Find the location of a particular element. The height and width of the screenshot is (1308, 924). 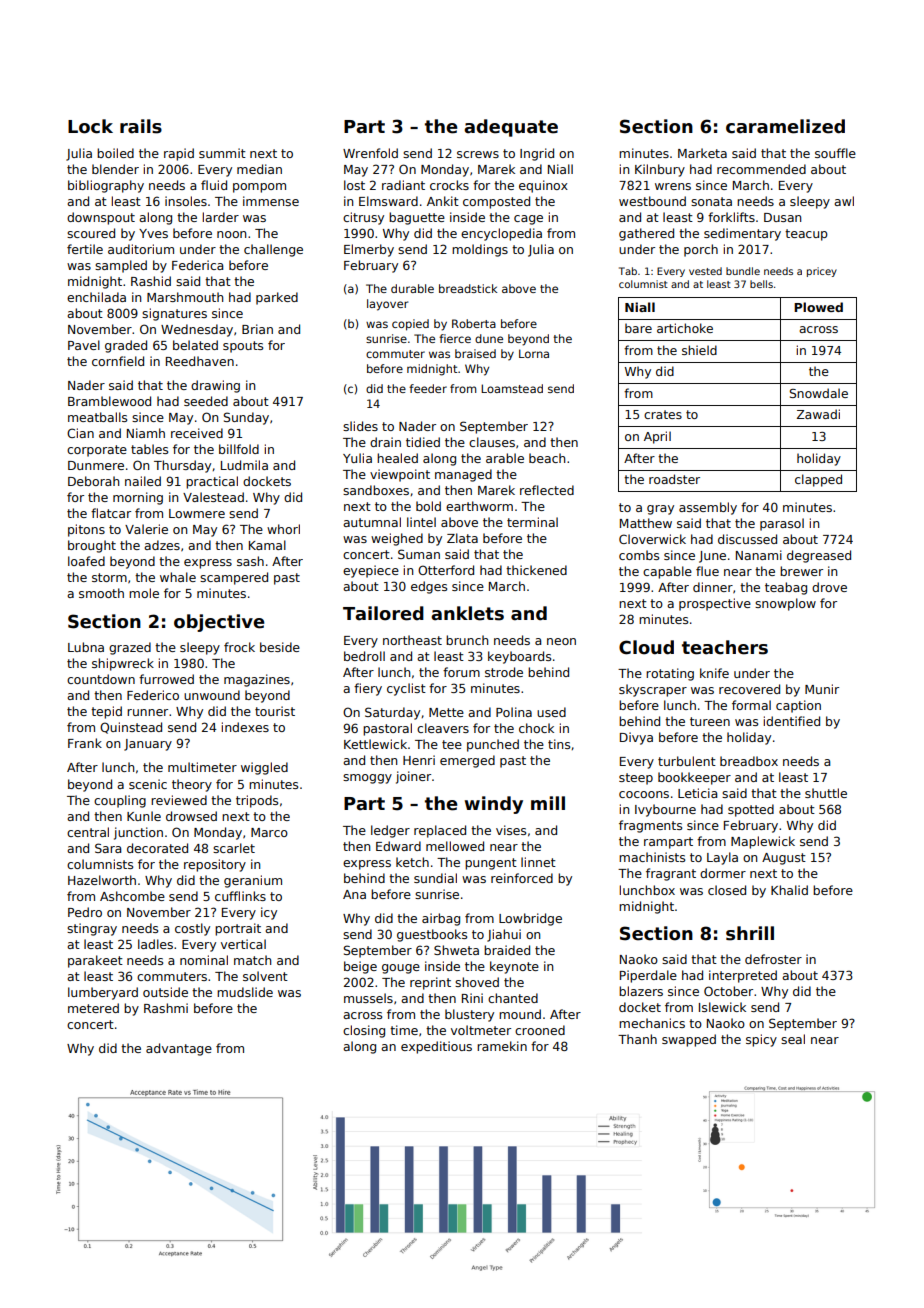

portrait is located at coordinates (238, 929).
